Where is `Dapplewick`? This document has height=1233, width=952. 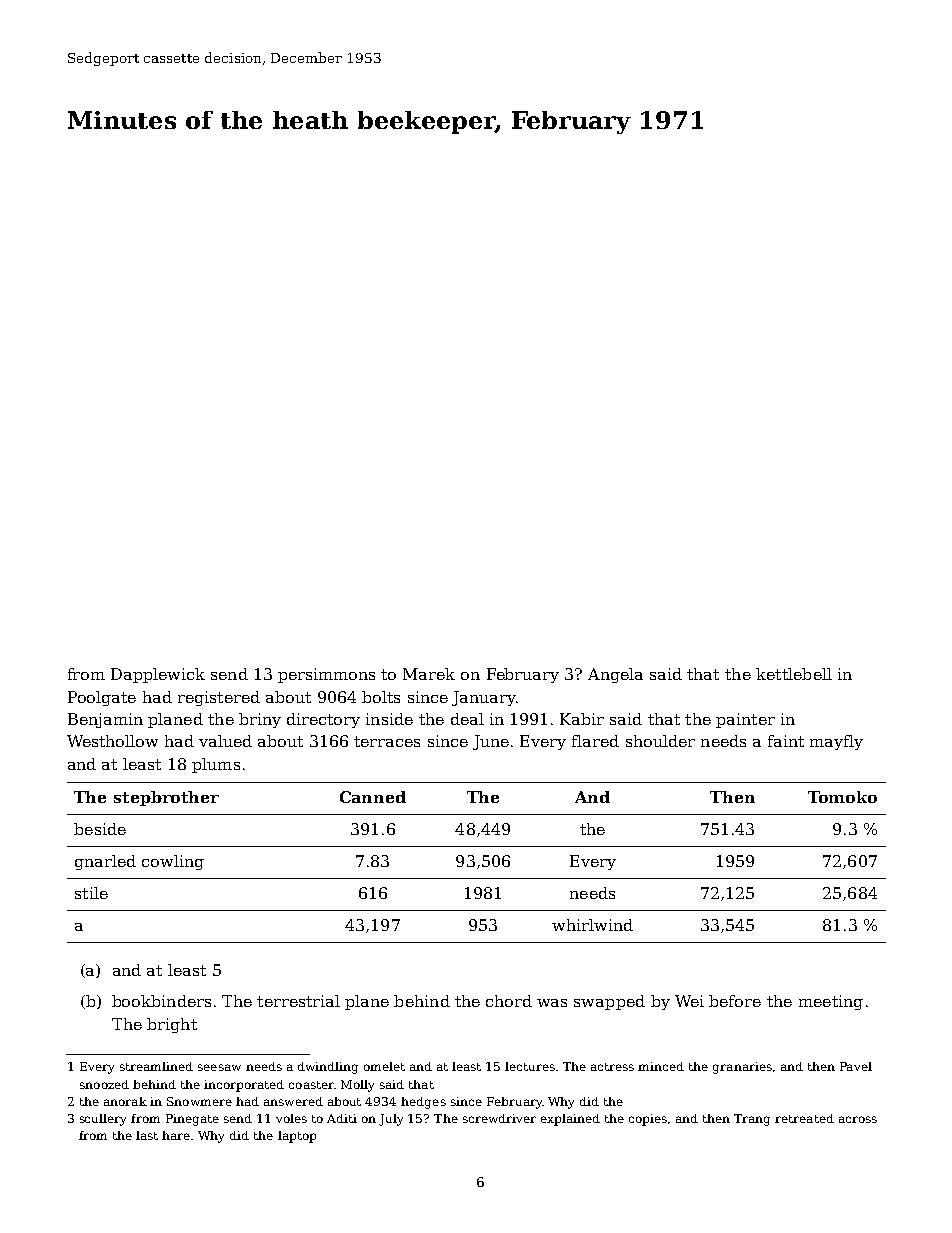 Dapplewick is located at coordinates (158, 675).
